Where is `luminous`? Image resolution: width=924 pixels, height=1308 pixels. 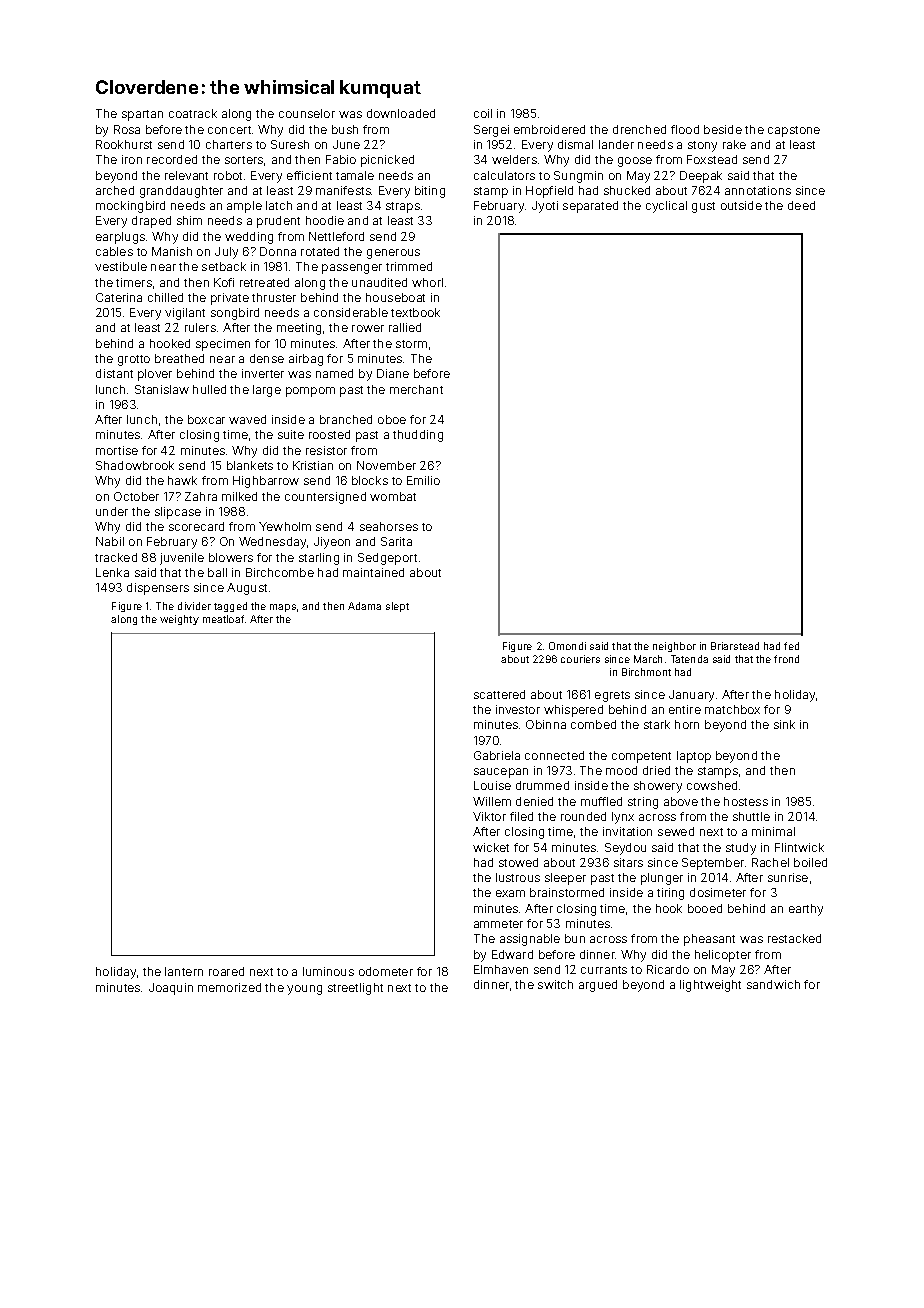
luminous is located at coordinates (328, 971).
